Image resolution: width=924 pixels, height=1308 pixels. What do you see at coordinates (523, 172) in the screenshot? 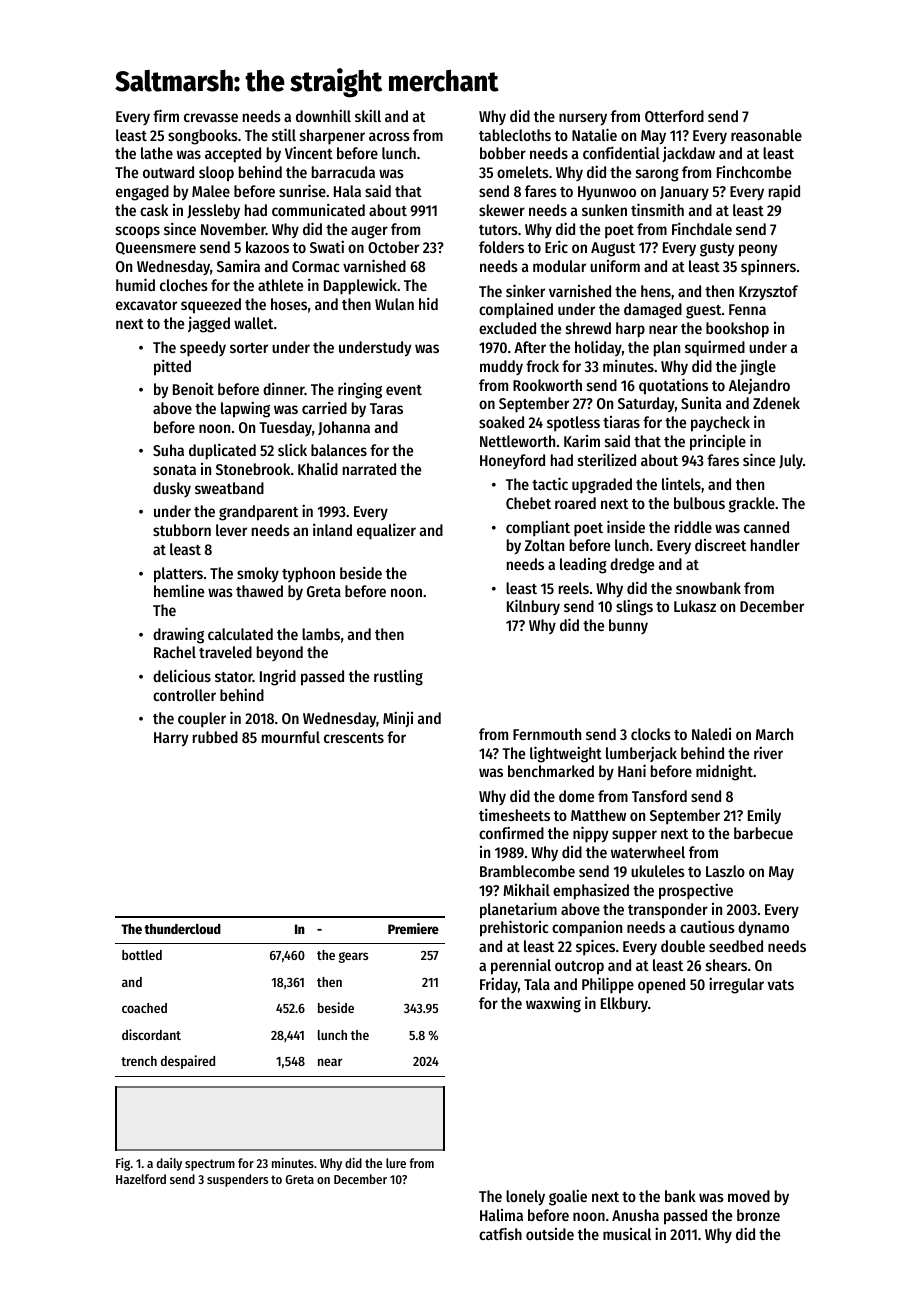
I see `omelets` at bounding box center [523, 172].
